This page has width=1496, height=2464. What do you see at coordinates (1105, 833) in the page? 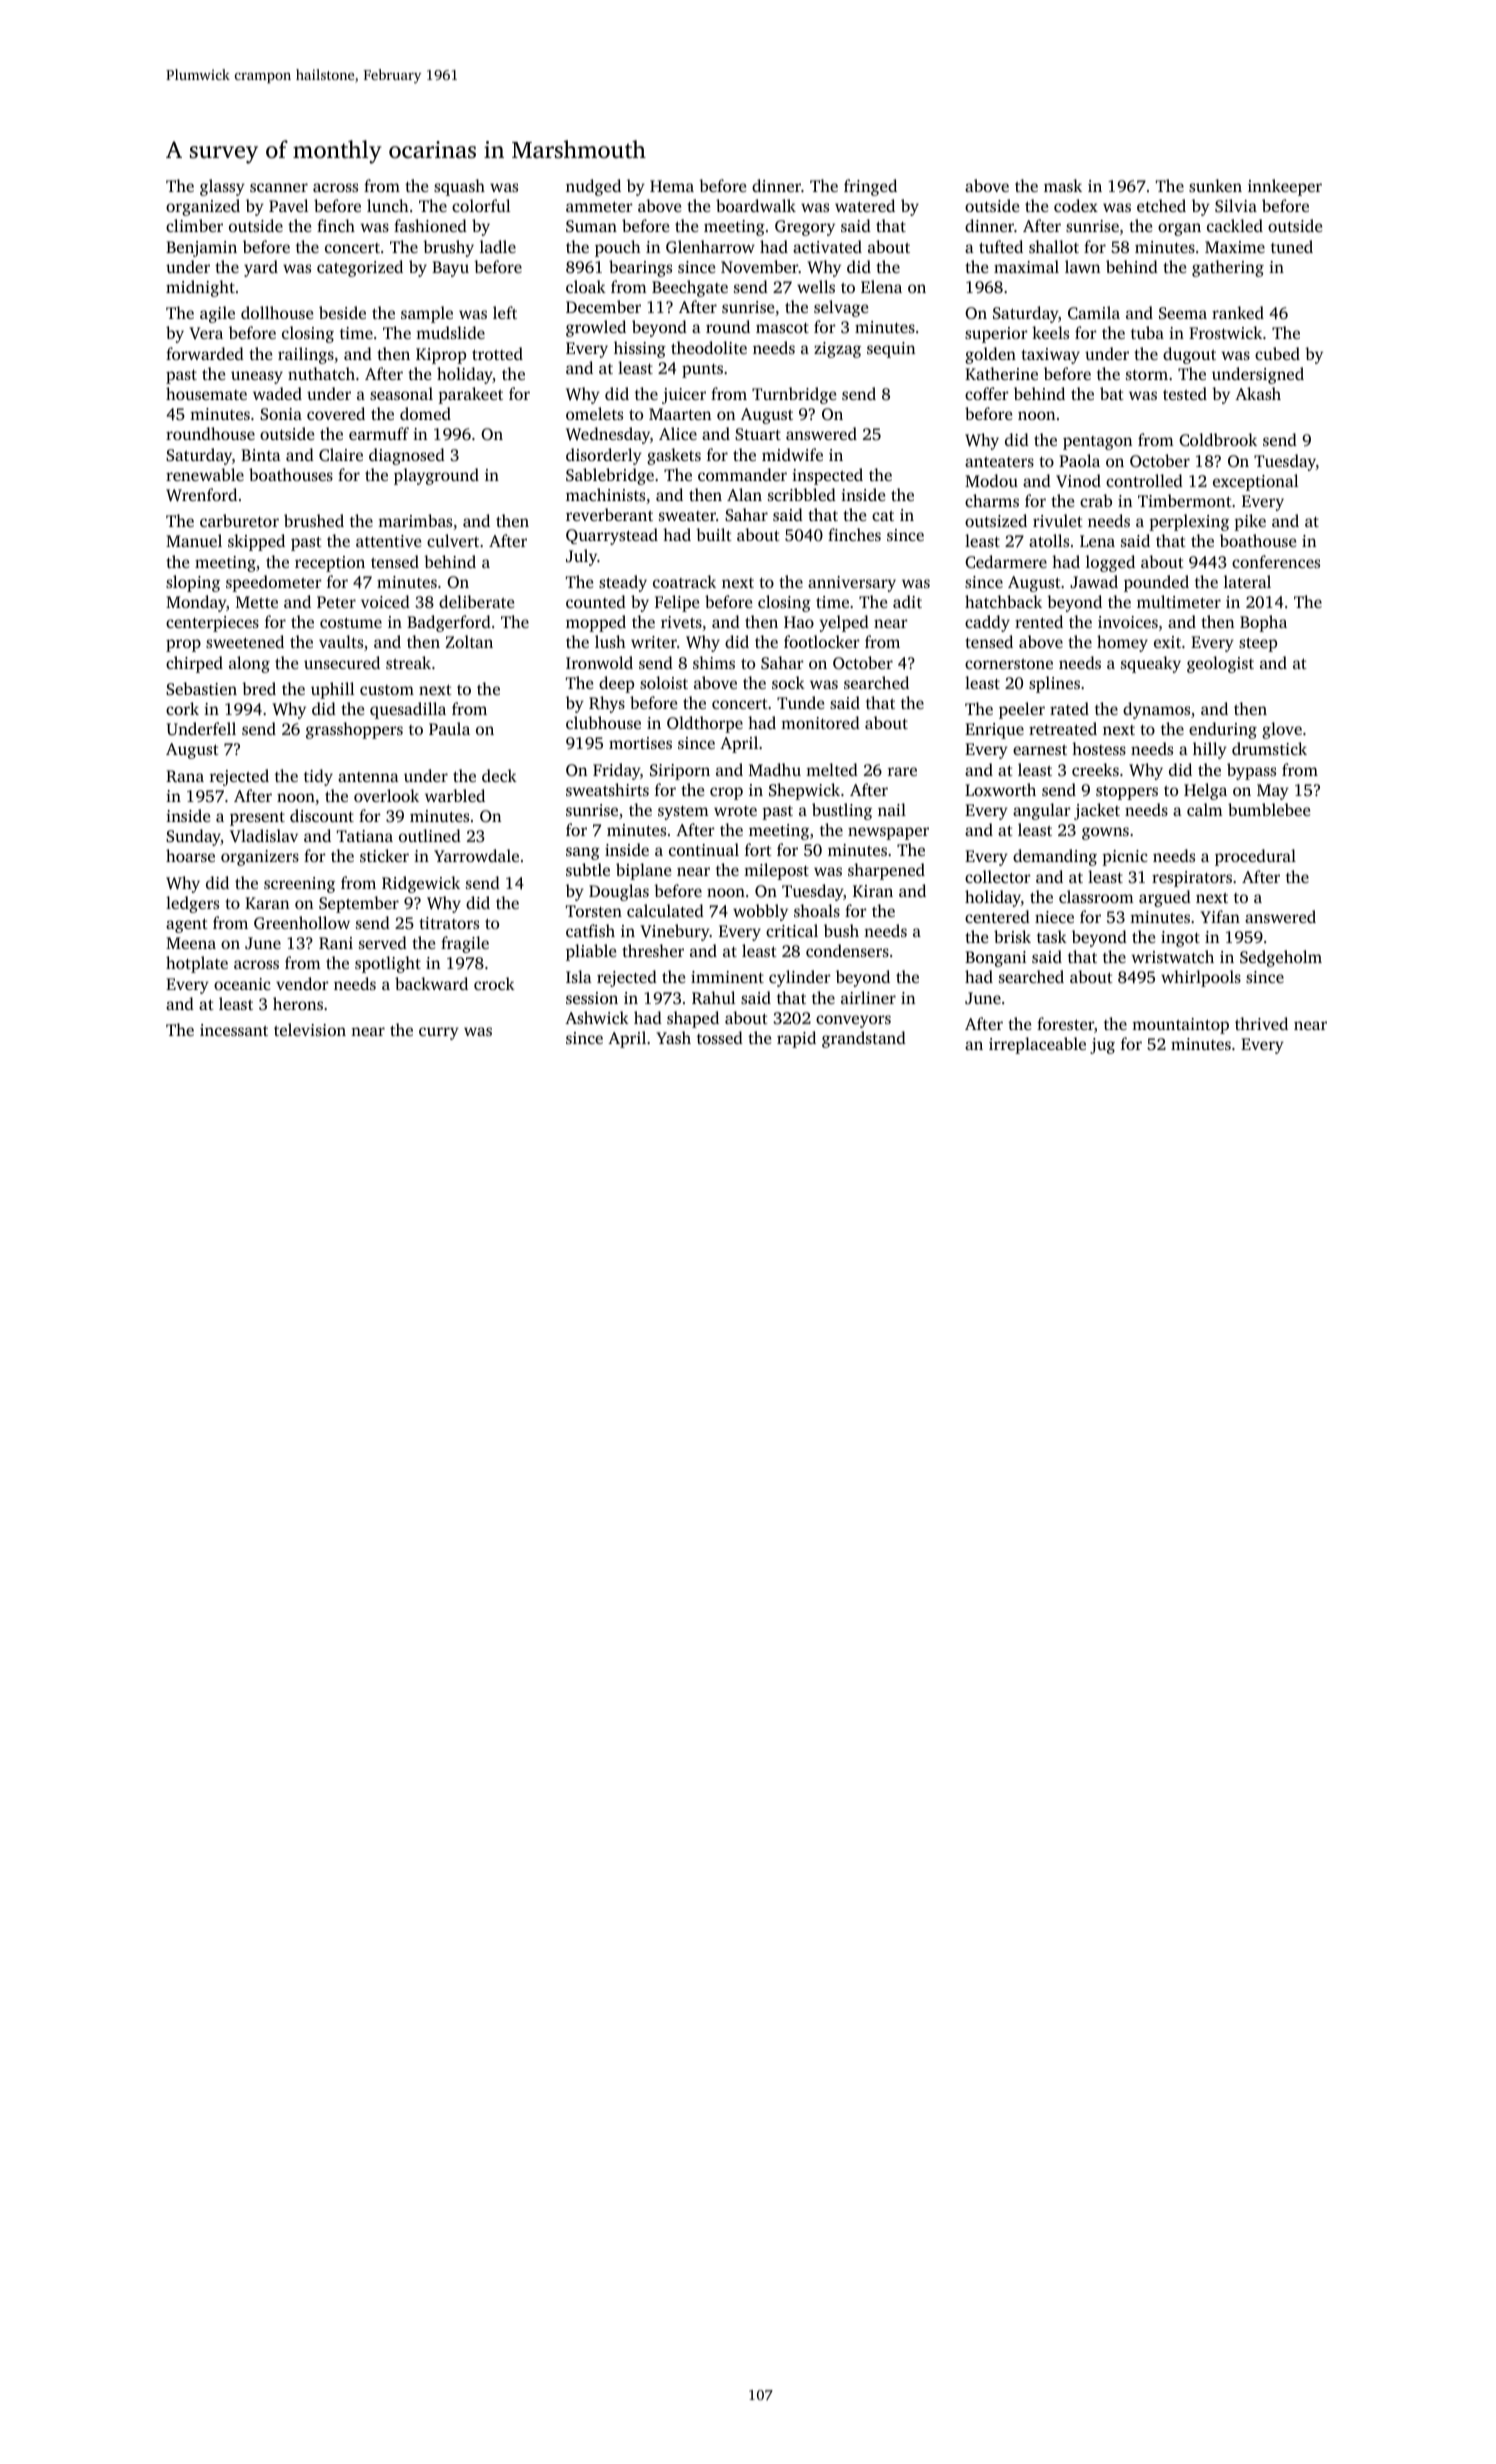
I see `gowns` at bounding box center [1105, 833].
